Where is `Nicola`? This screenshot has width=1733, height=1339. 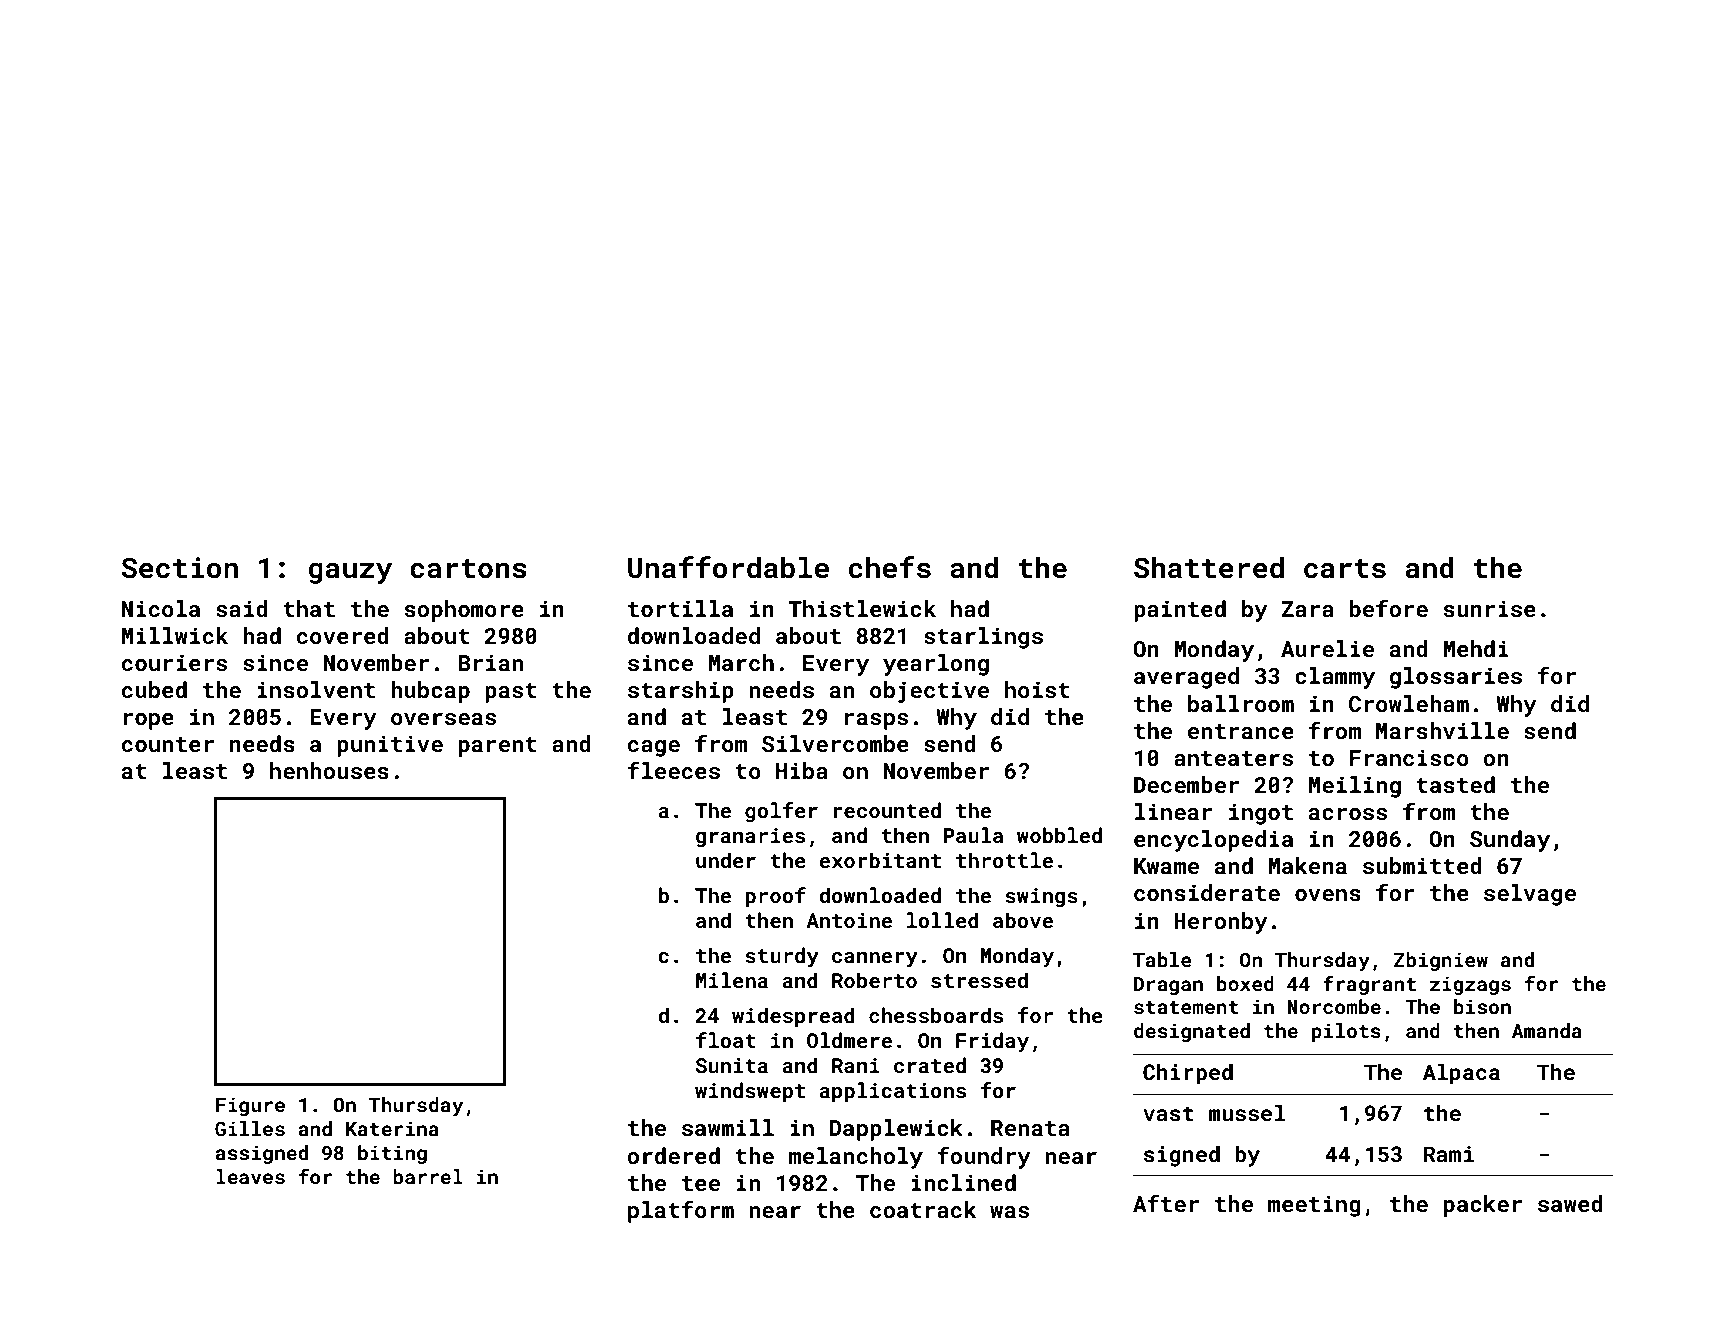 Nicola is located at coordinates (161, 608).
